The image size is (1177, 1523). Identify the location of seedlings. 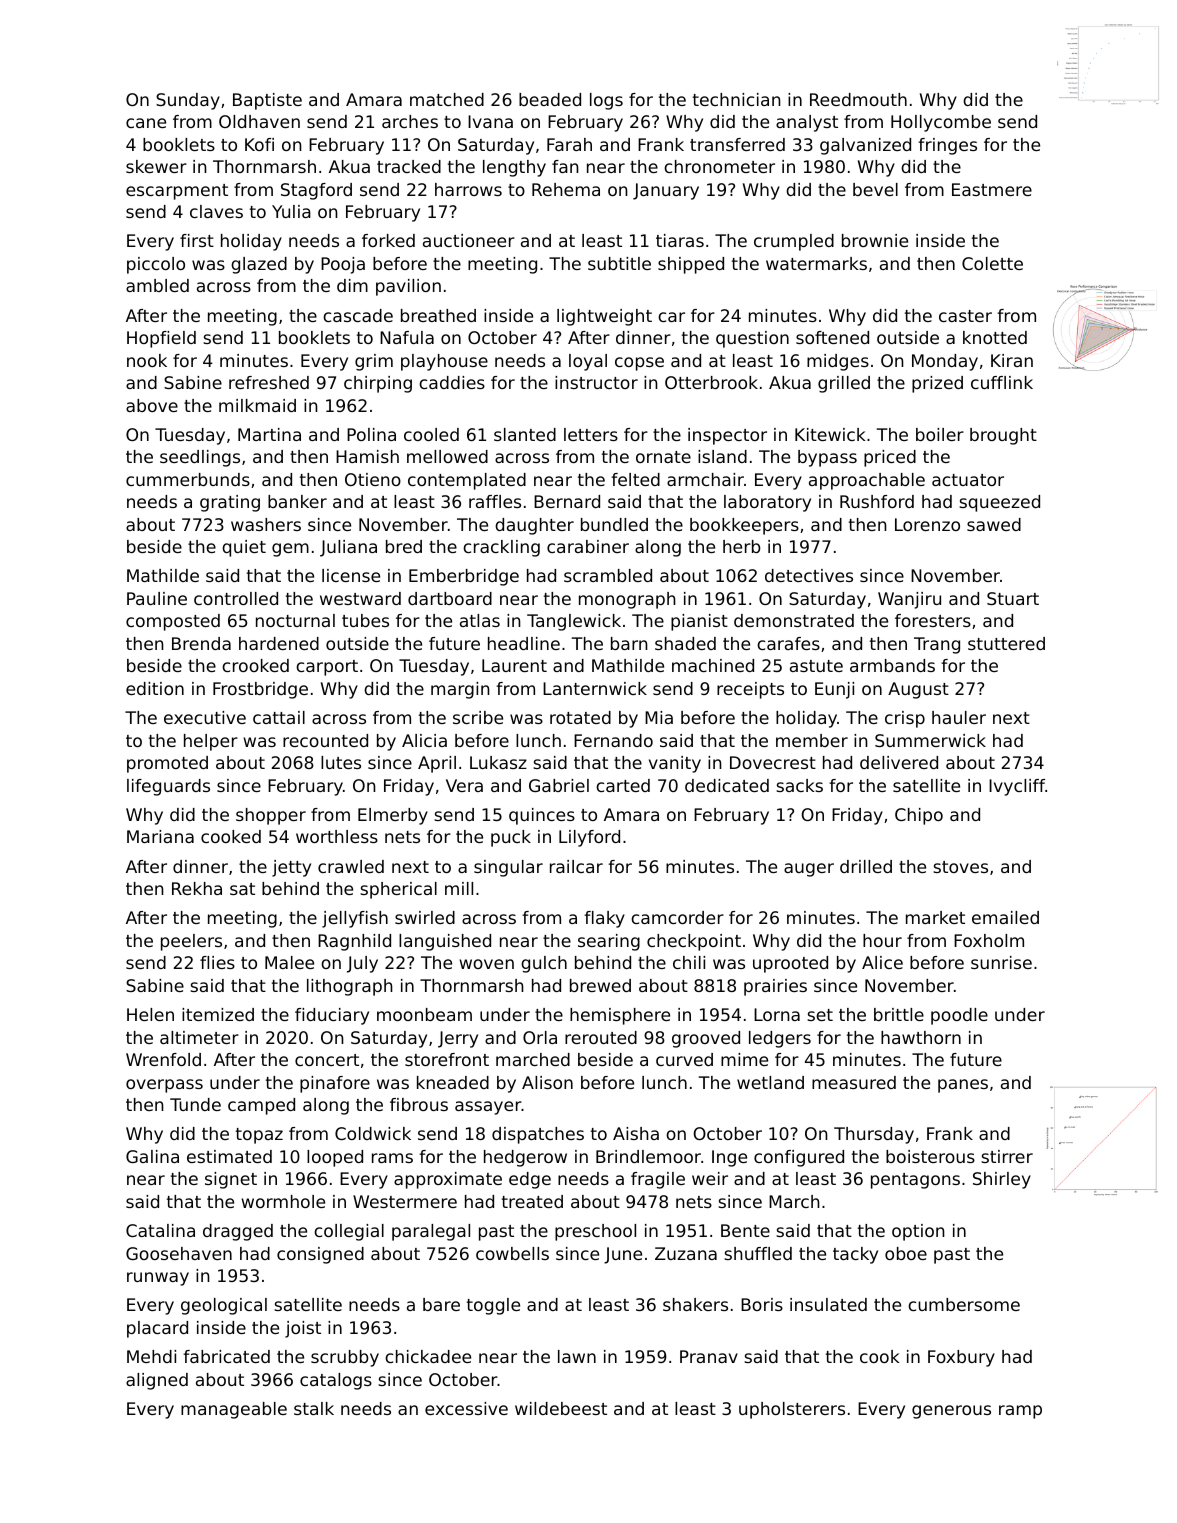
(200, 458).
